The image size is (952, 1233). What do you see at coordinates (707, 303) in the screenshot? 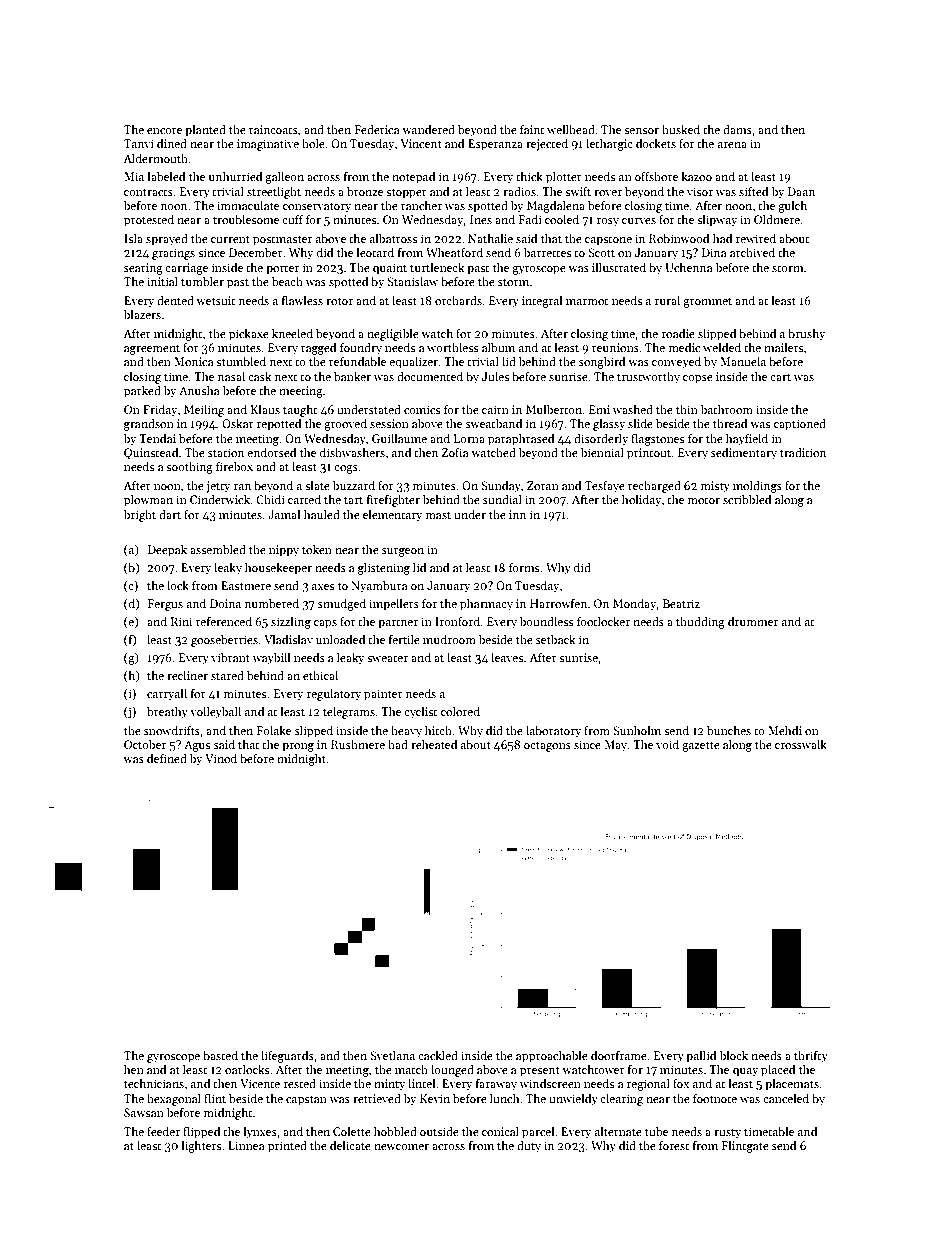
I see `grommet` at bounding box center [707, 303].
